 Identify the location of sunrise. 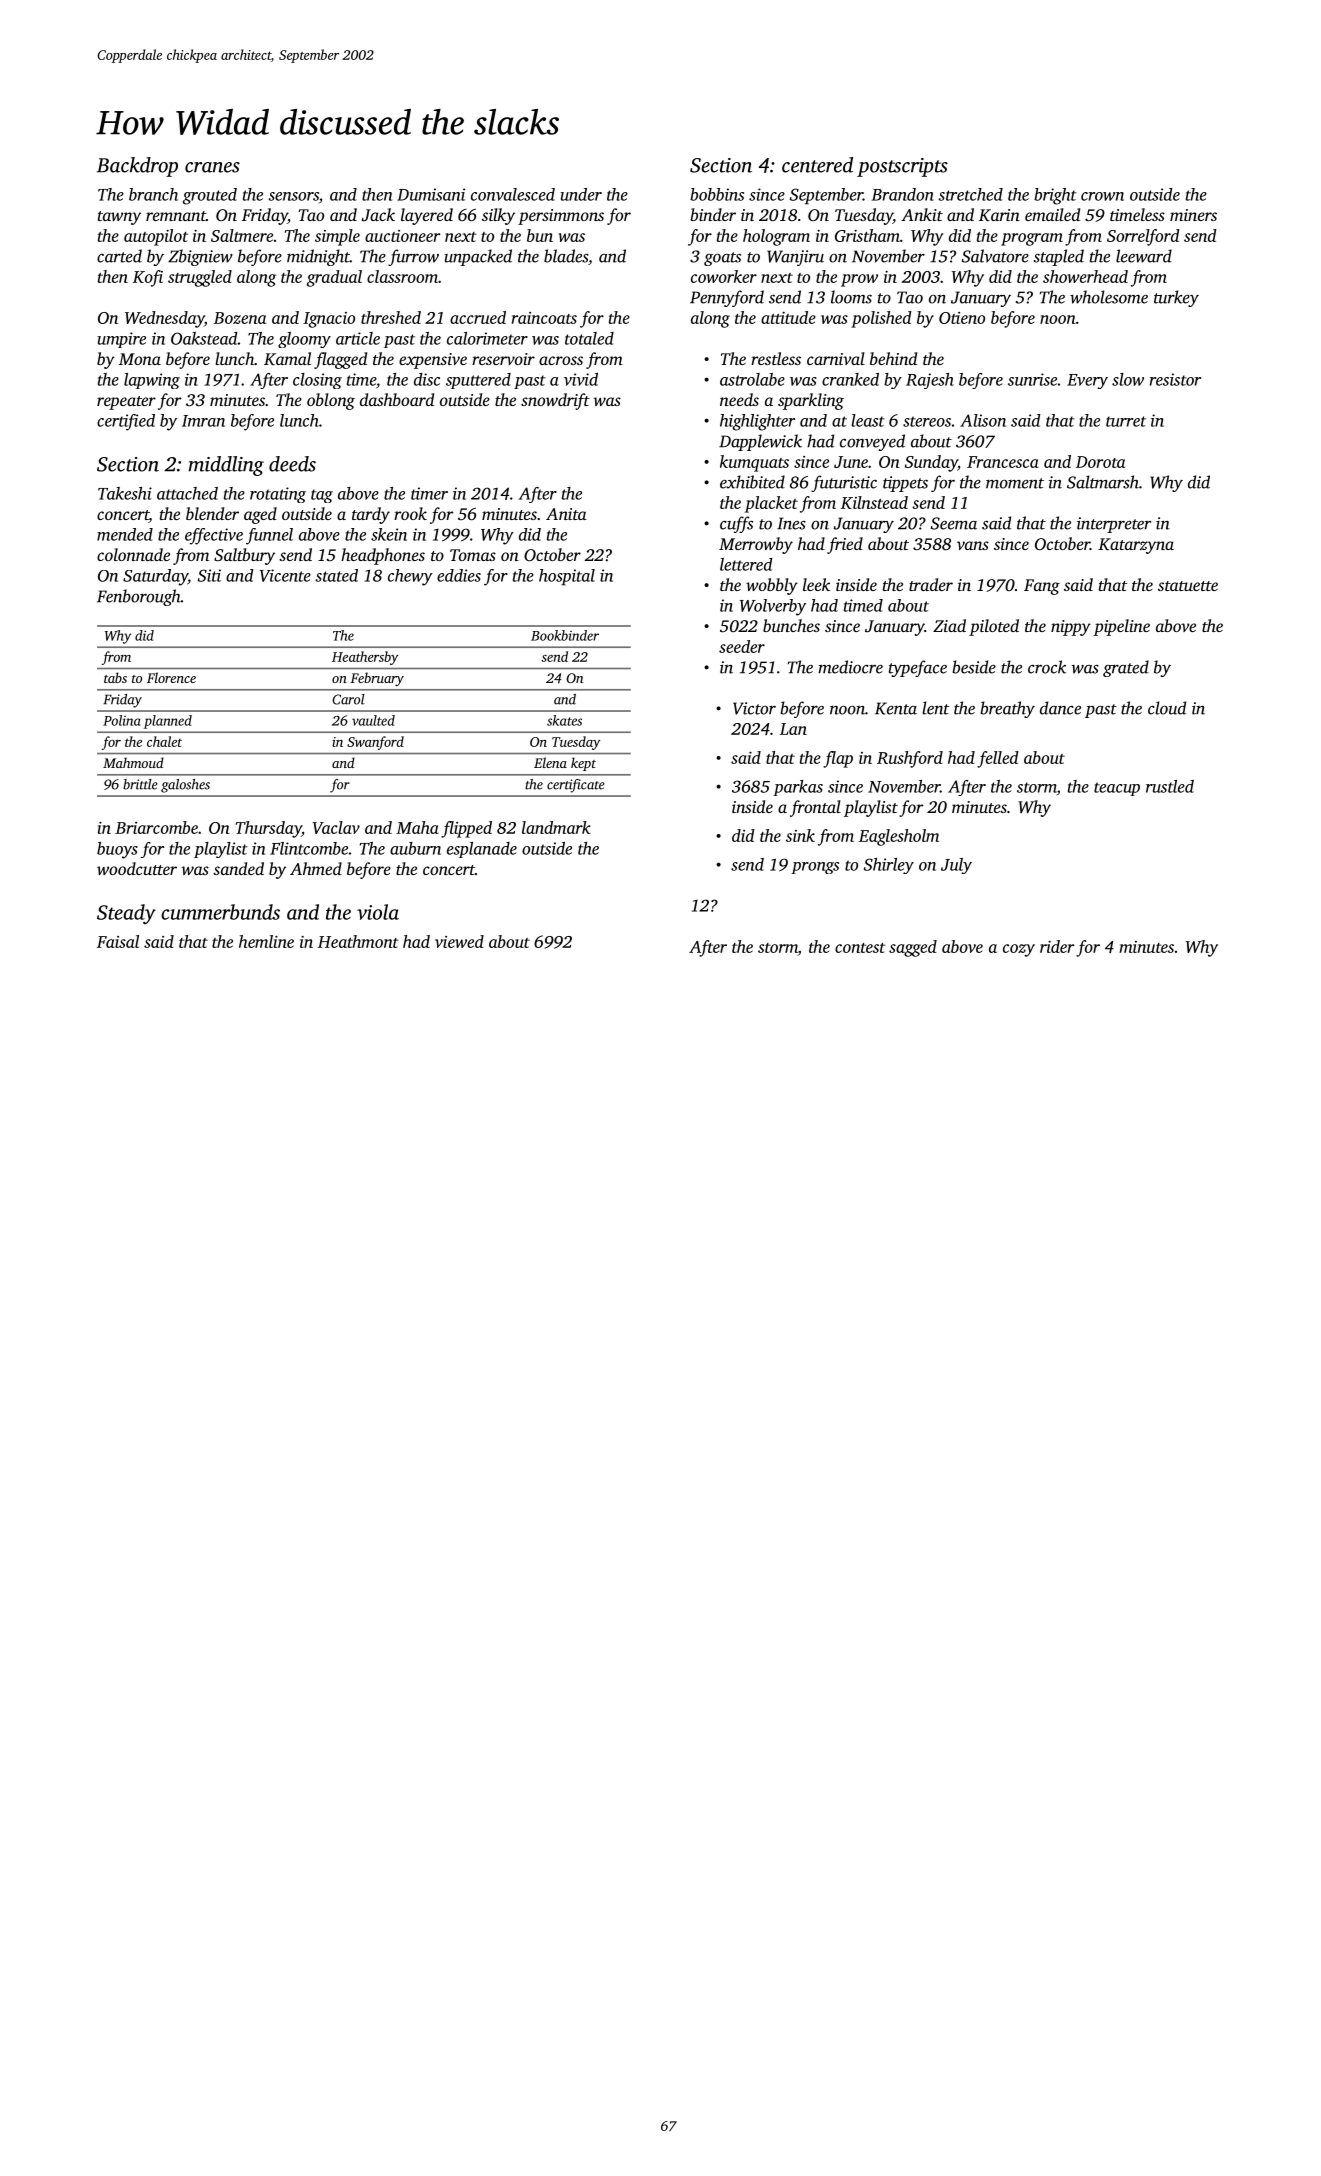
(1032, 379).
